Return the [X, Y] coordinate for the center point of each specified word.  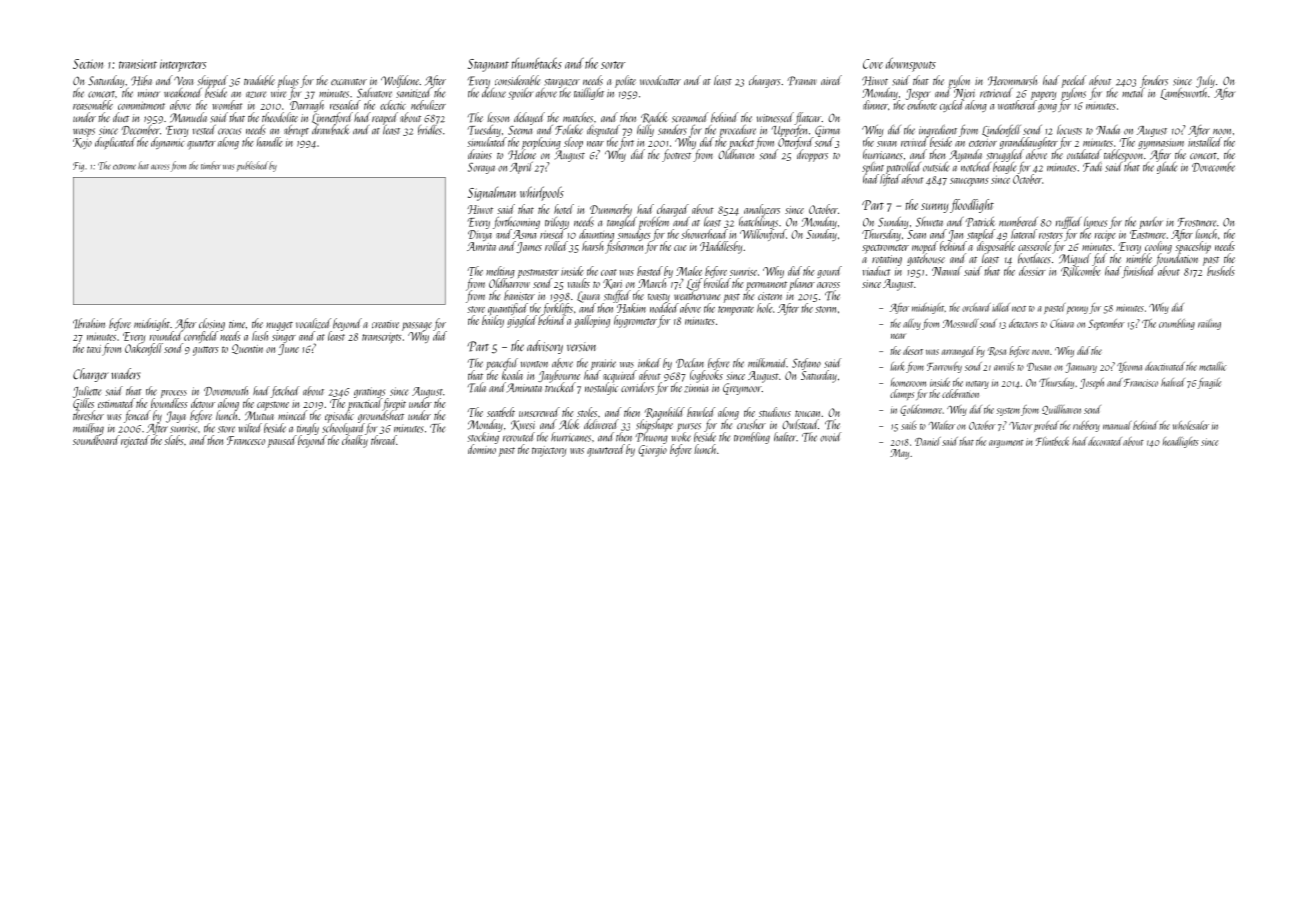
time [237, 324]
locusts [1069, 130]
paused [282, 441]
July [1205, 81]
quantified [508, 309]
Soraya [481, 168]
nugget [279, 326]
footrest [676, 155]
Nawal [947, 271]
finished [1138, 272]
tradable [259, 80]
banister [519, 295]
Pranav [802, 81]
